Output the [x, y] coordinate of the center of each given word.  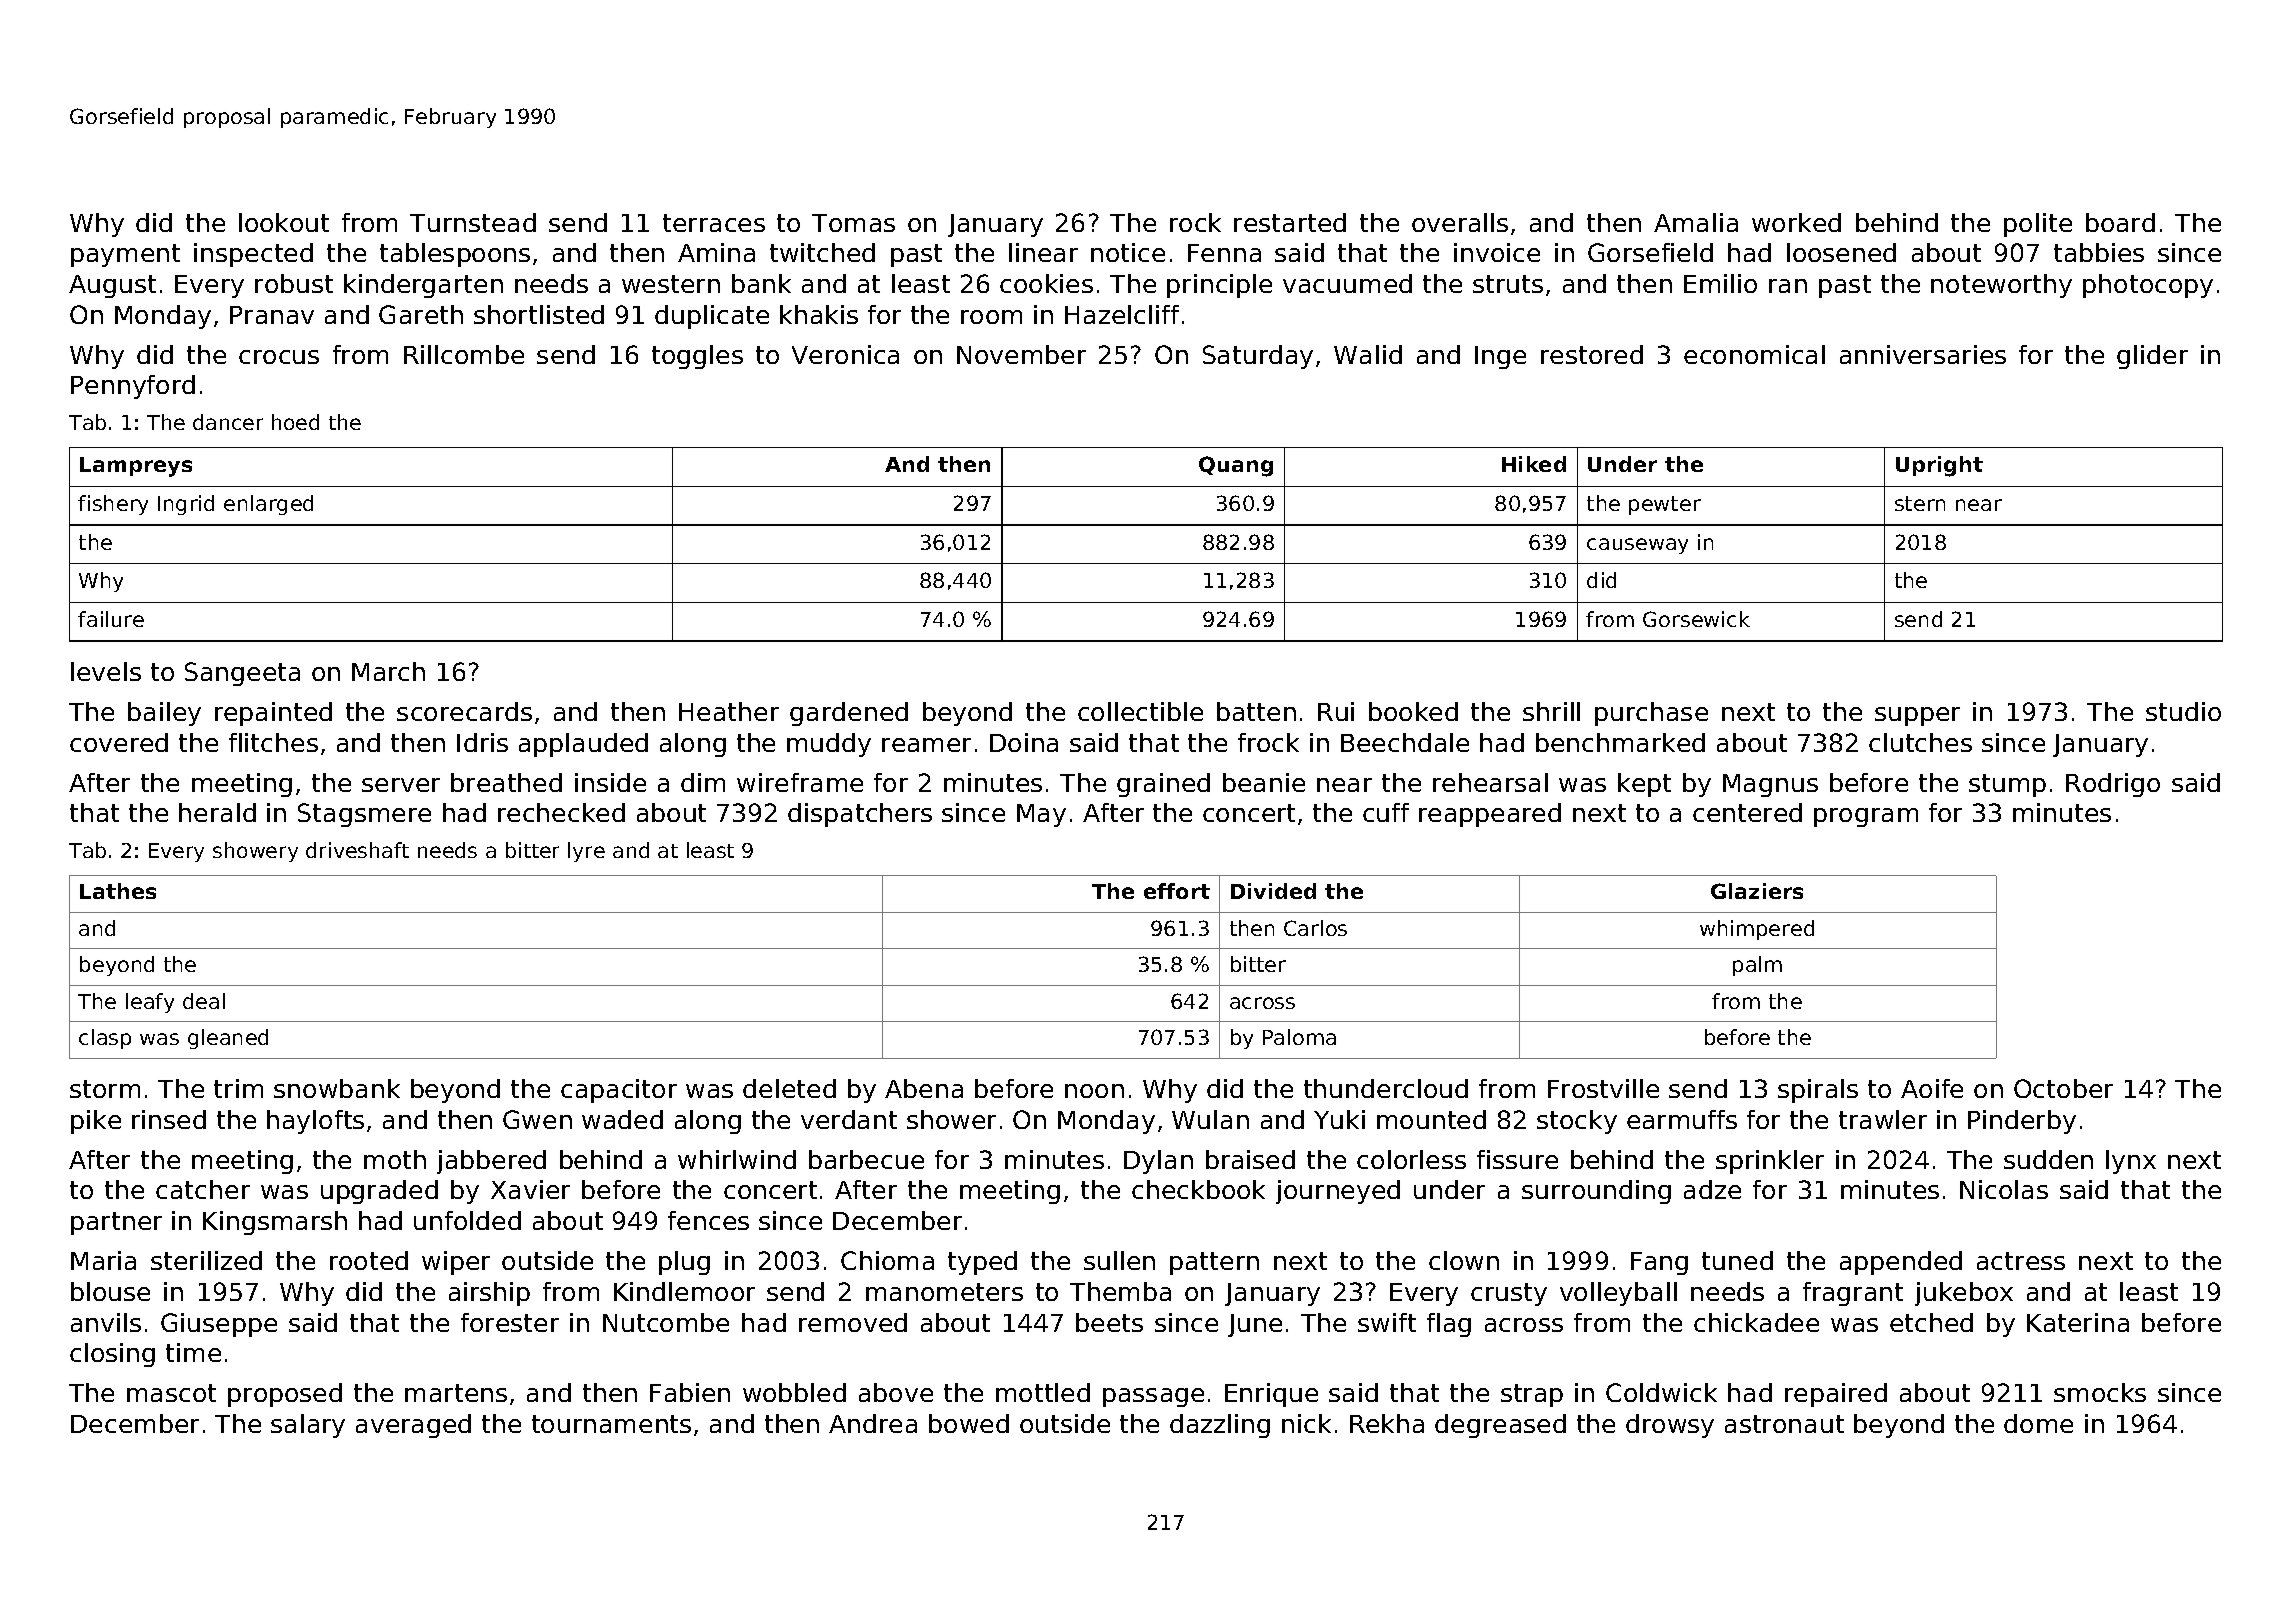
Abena [924, 1088]
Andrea [873, 1423]
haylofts [315, 1122]
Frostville [1603, 1088]
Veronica [845, 354]
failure [111, 619]
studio [2183, 711]
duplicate [712, 317]
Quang [1236, 466]
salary [308, 1426]
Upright [1939, 466]
